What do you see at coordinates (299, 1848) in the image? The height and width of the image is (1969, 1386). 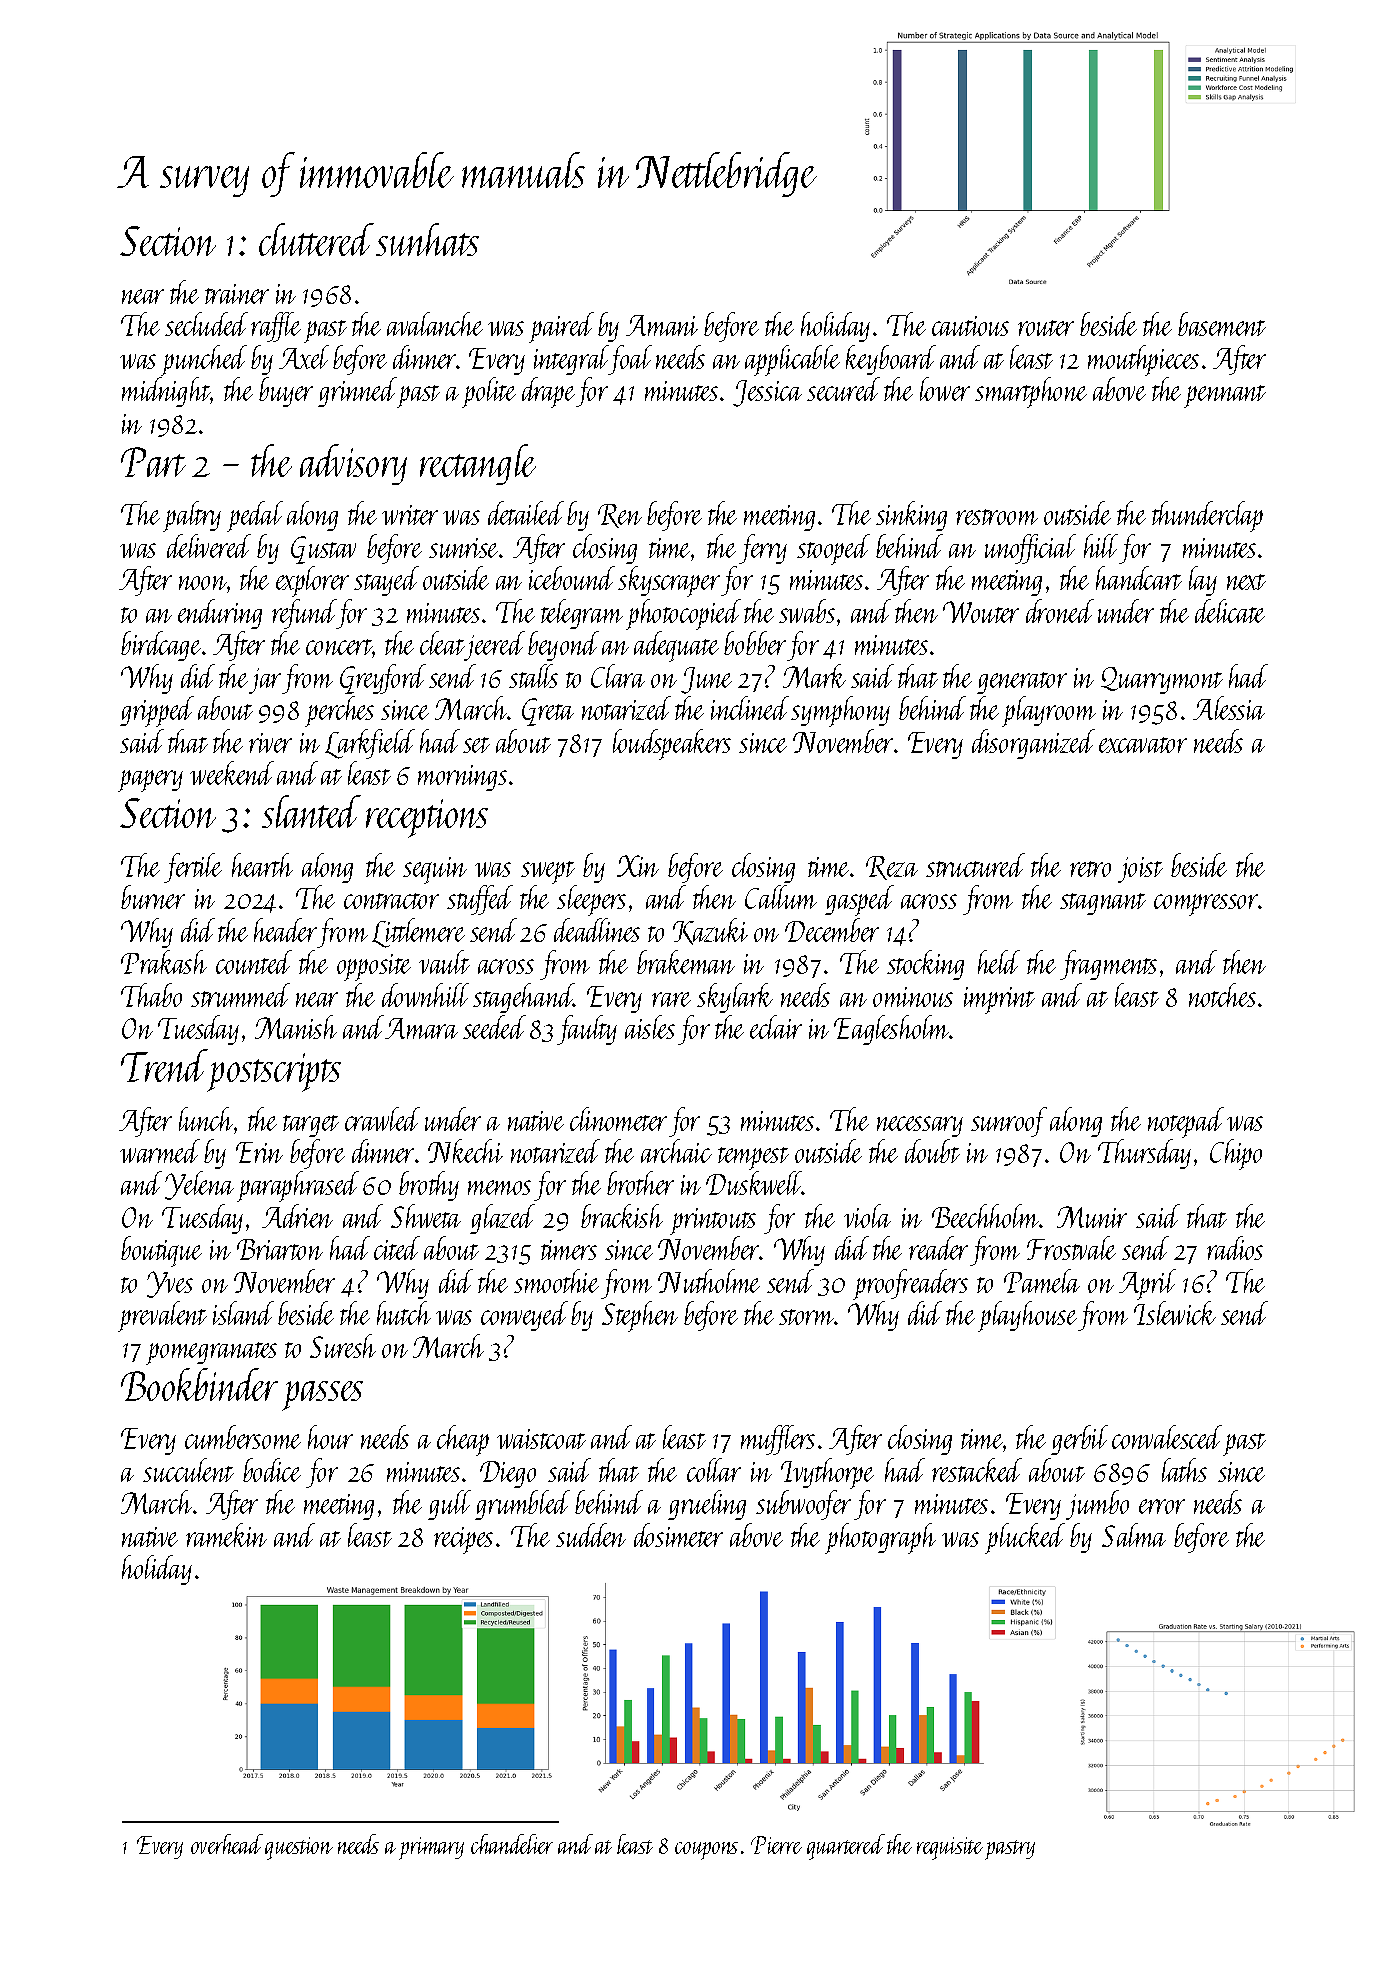 I see `question` at bounding box center [299, 1848].
